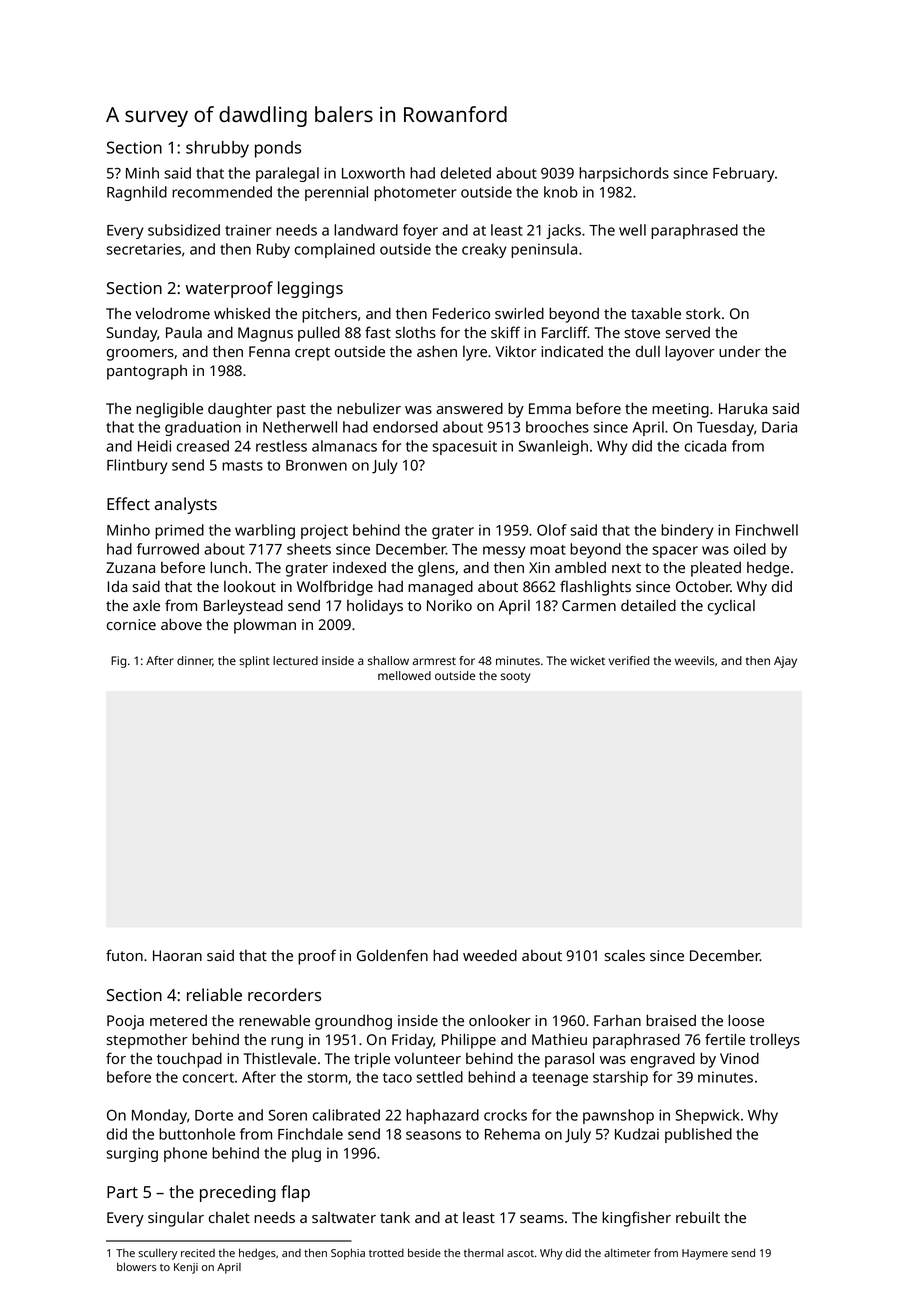 Image resolution: width=908 pixels, height=1316 pixels. Describe the element at coordinates (744, 174) in the screenshot. I see `February` at that location.
